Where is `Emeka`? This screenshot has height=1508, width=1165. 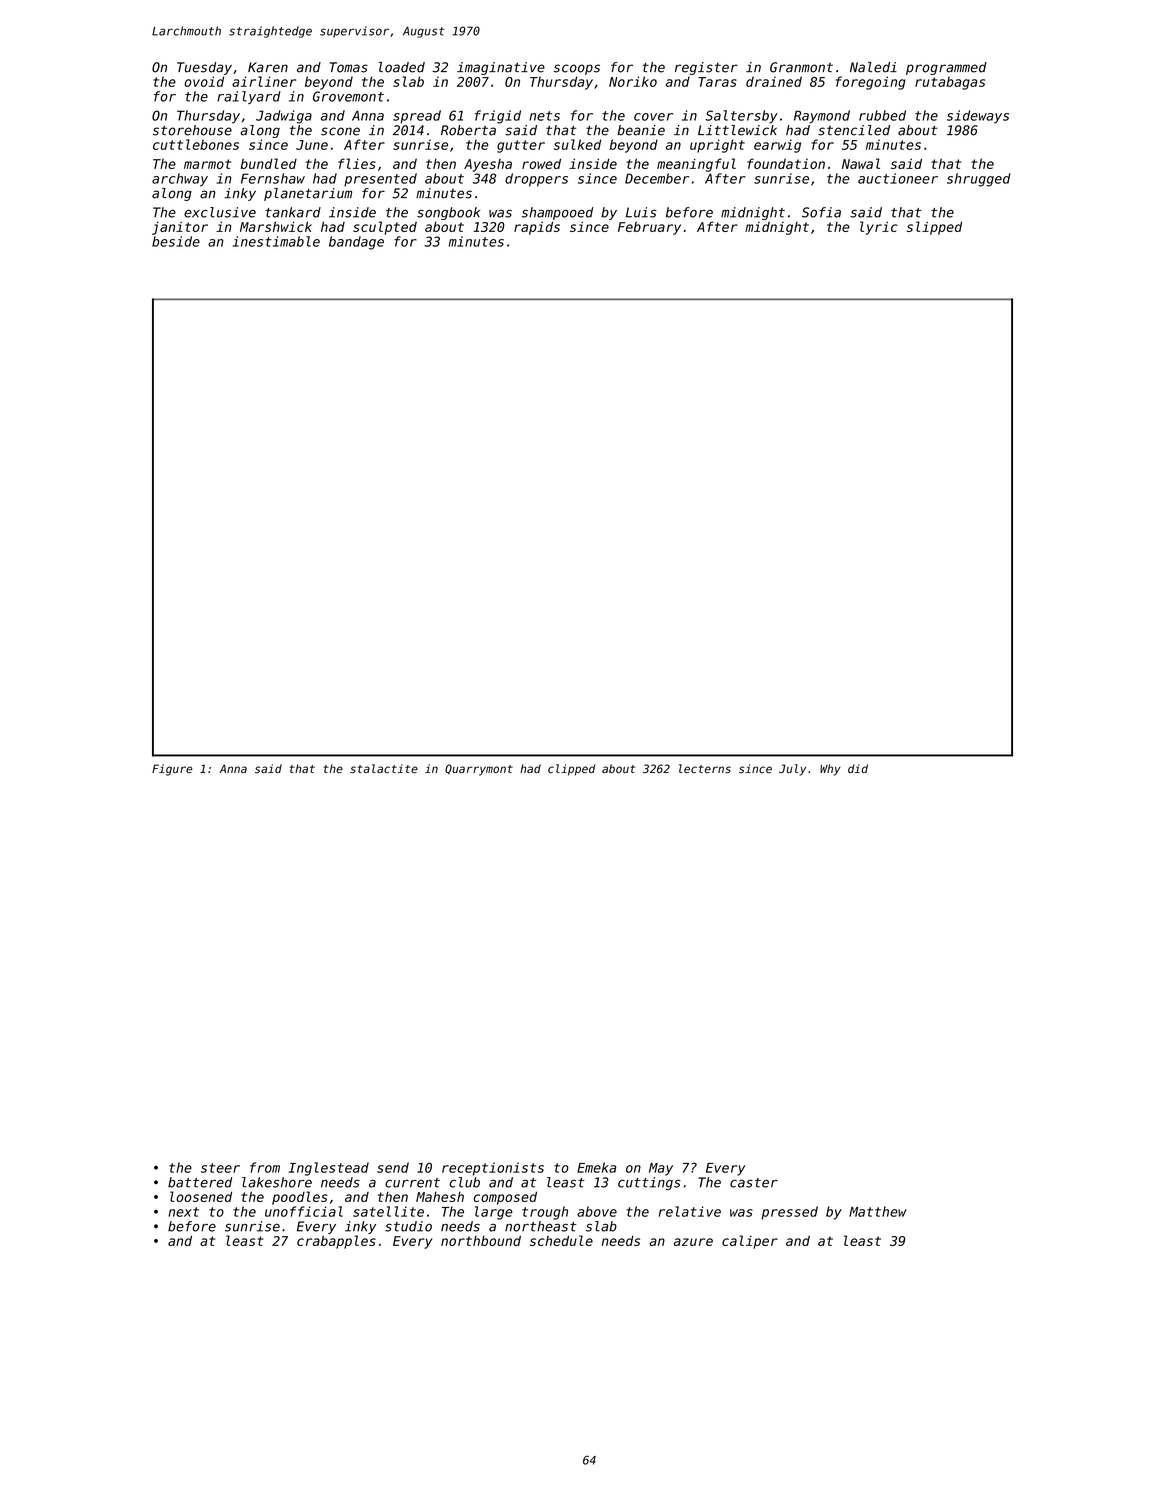 Emeka is located at coordinates (596, 1167).
